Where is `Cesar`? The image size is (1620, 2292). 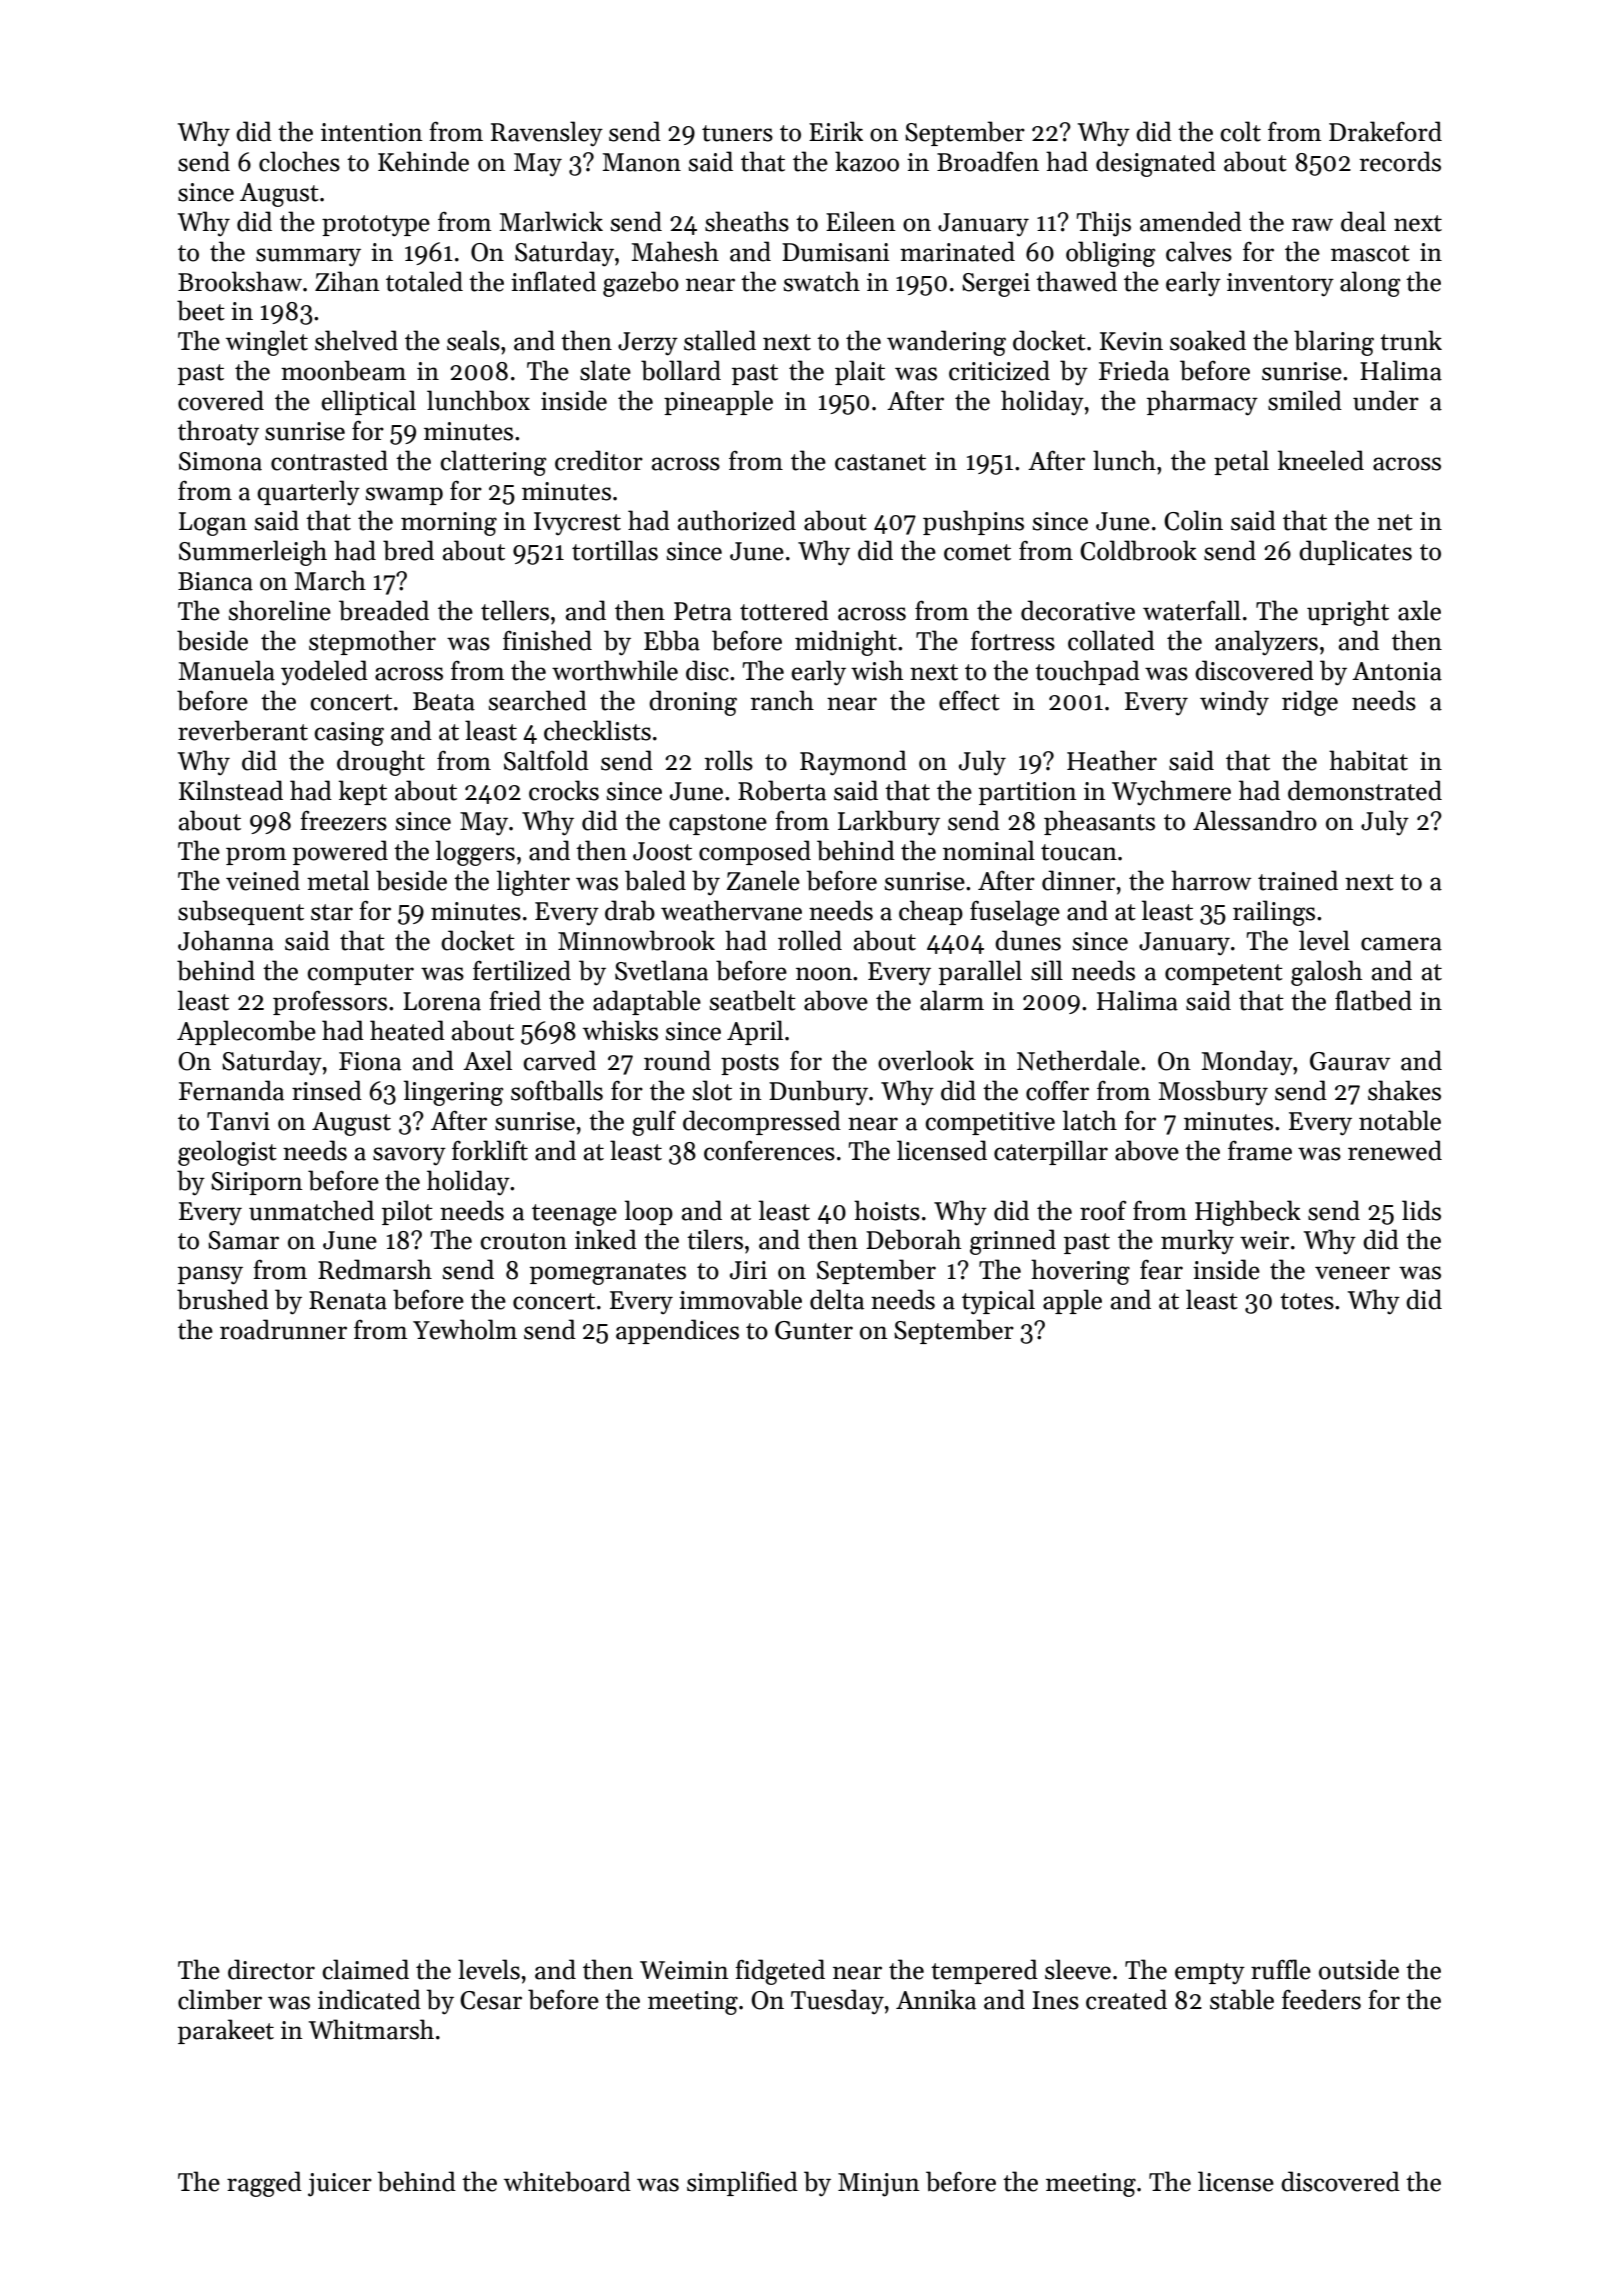 Cesar is located at coordinates (491, 2000).
